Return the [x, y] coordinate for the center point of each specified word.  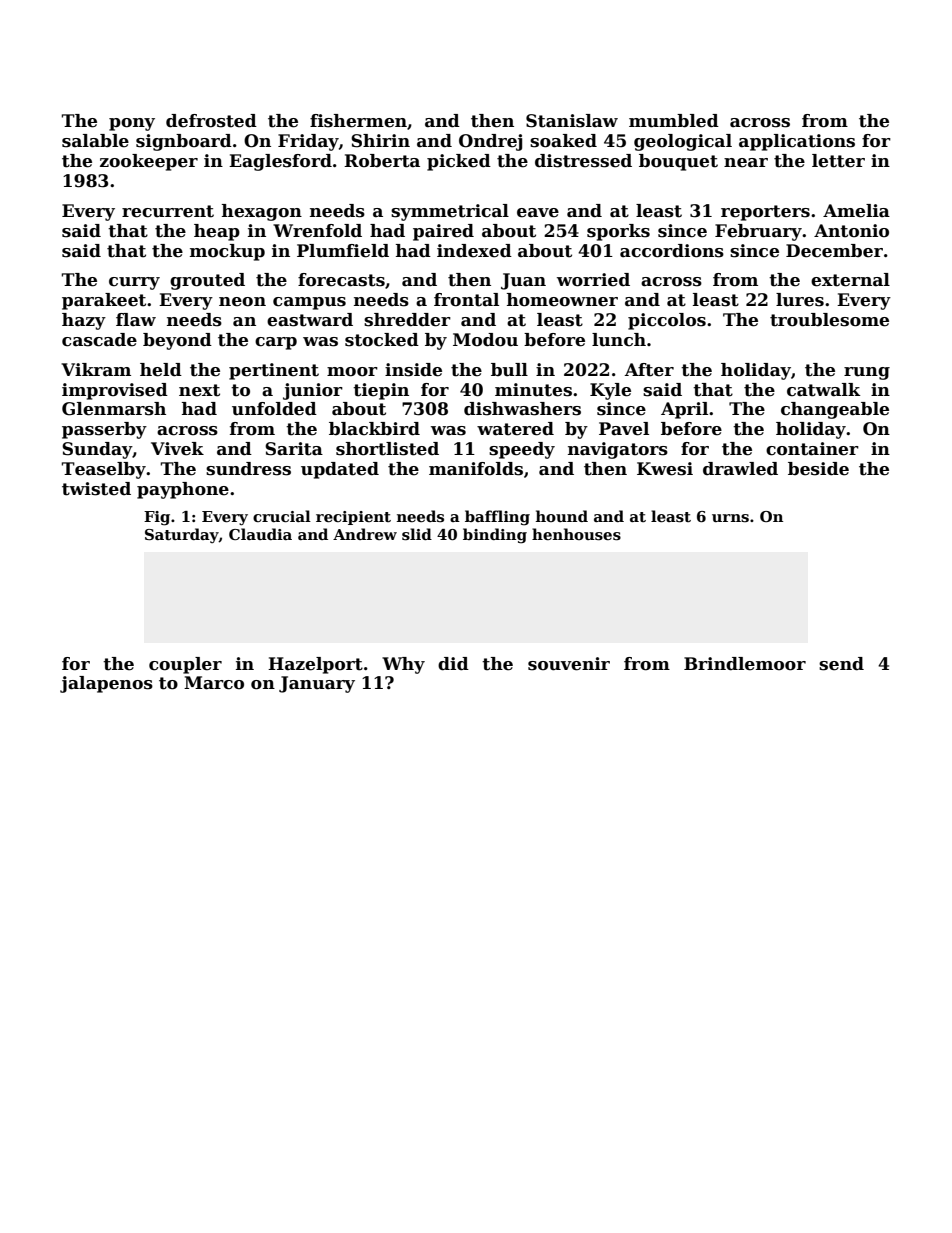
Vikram [96, 370]
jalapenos [106, 684]
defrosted [211, 121]
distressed [583, 161]
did [453, 664]
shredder [407, 320]
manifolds [476, 469]
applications [797, 142]
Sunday [97, 450]
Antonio [851, 231]
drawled [740, 469]
